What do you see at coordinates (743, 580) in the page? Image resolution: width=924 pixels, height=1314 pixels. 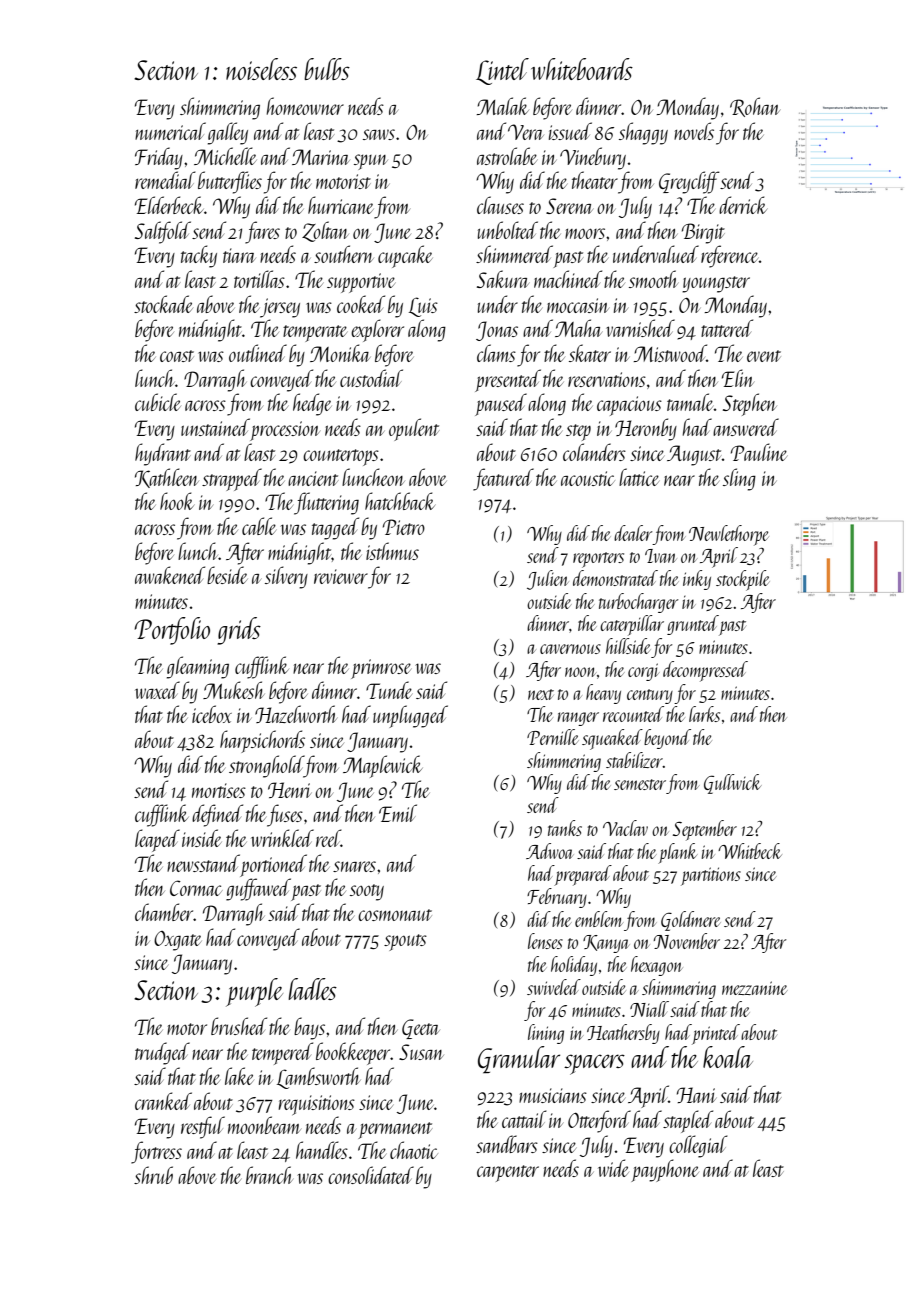 I see `stockpile` at bounding box center [743, 580].
